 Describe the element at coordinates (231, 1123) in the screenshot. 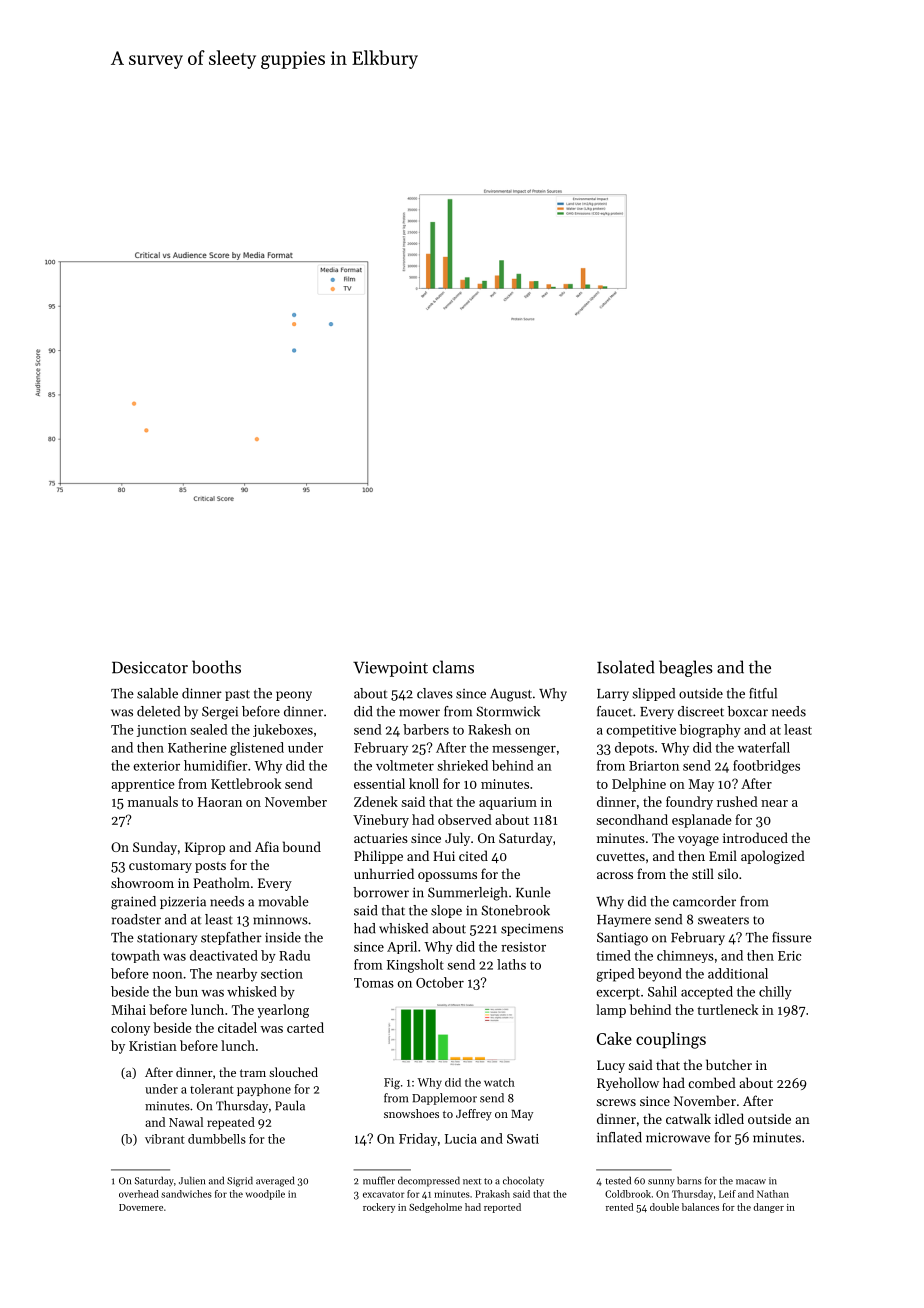

I see `repeated` at that location.
